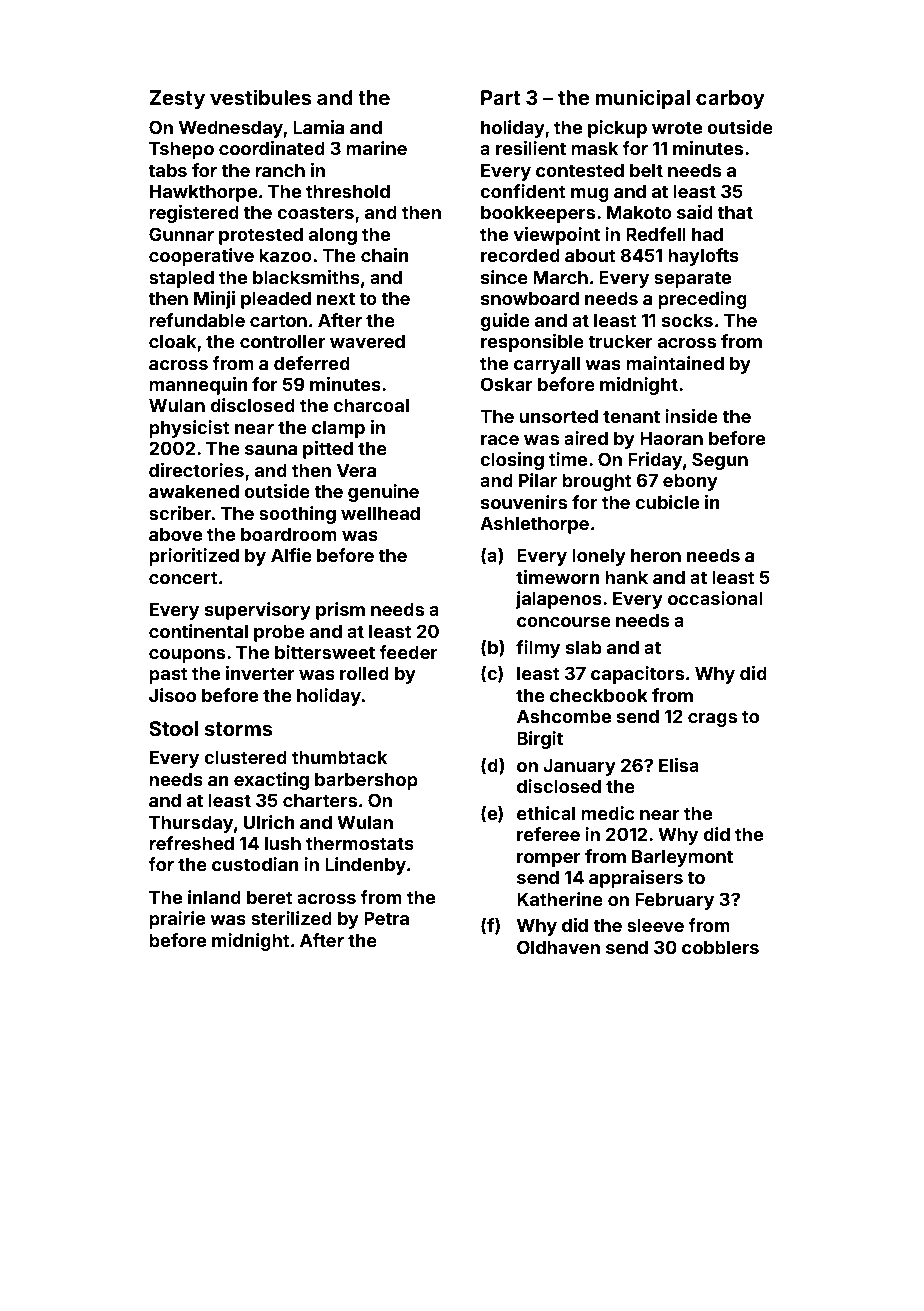 The height and width of the image is (1311, 924). I want to click on next, so click(336, 298).
